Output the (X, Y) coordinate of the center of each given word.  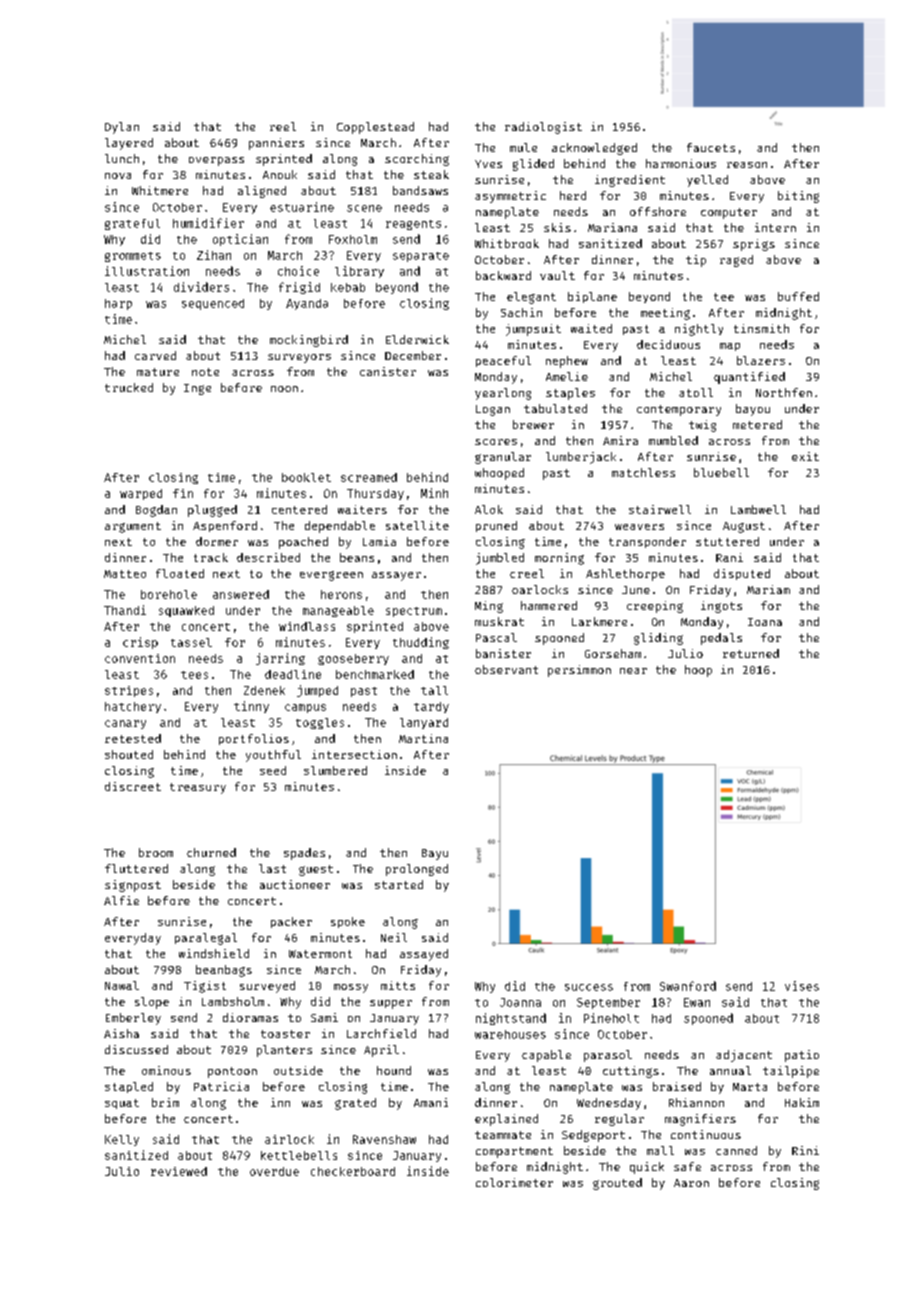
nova (118, 176)
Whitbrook (507, 243)
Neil (394, 937)
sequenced (213, 304)
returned (751, 653)
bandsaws (420, 190)
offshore (658, 211)
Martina (423, 738)
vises (802, 986)
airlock (289, 1139)
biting (798, 197)
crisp (140, 643)
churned (211, 852)
